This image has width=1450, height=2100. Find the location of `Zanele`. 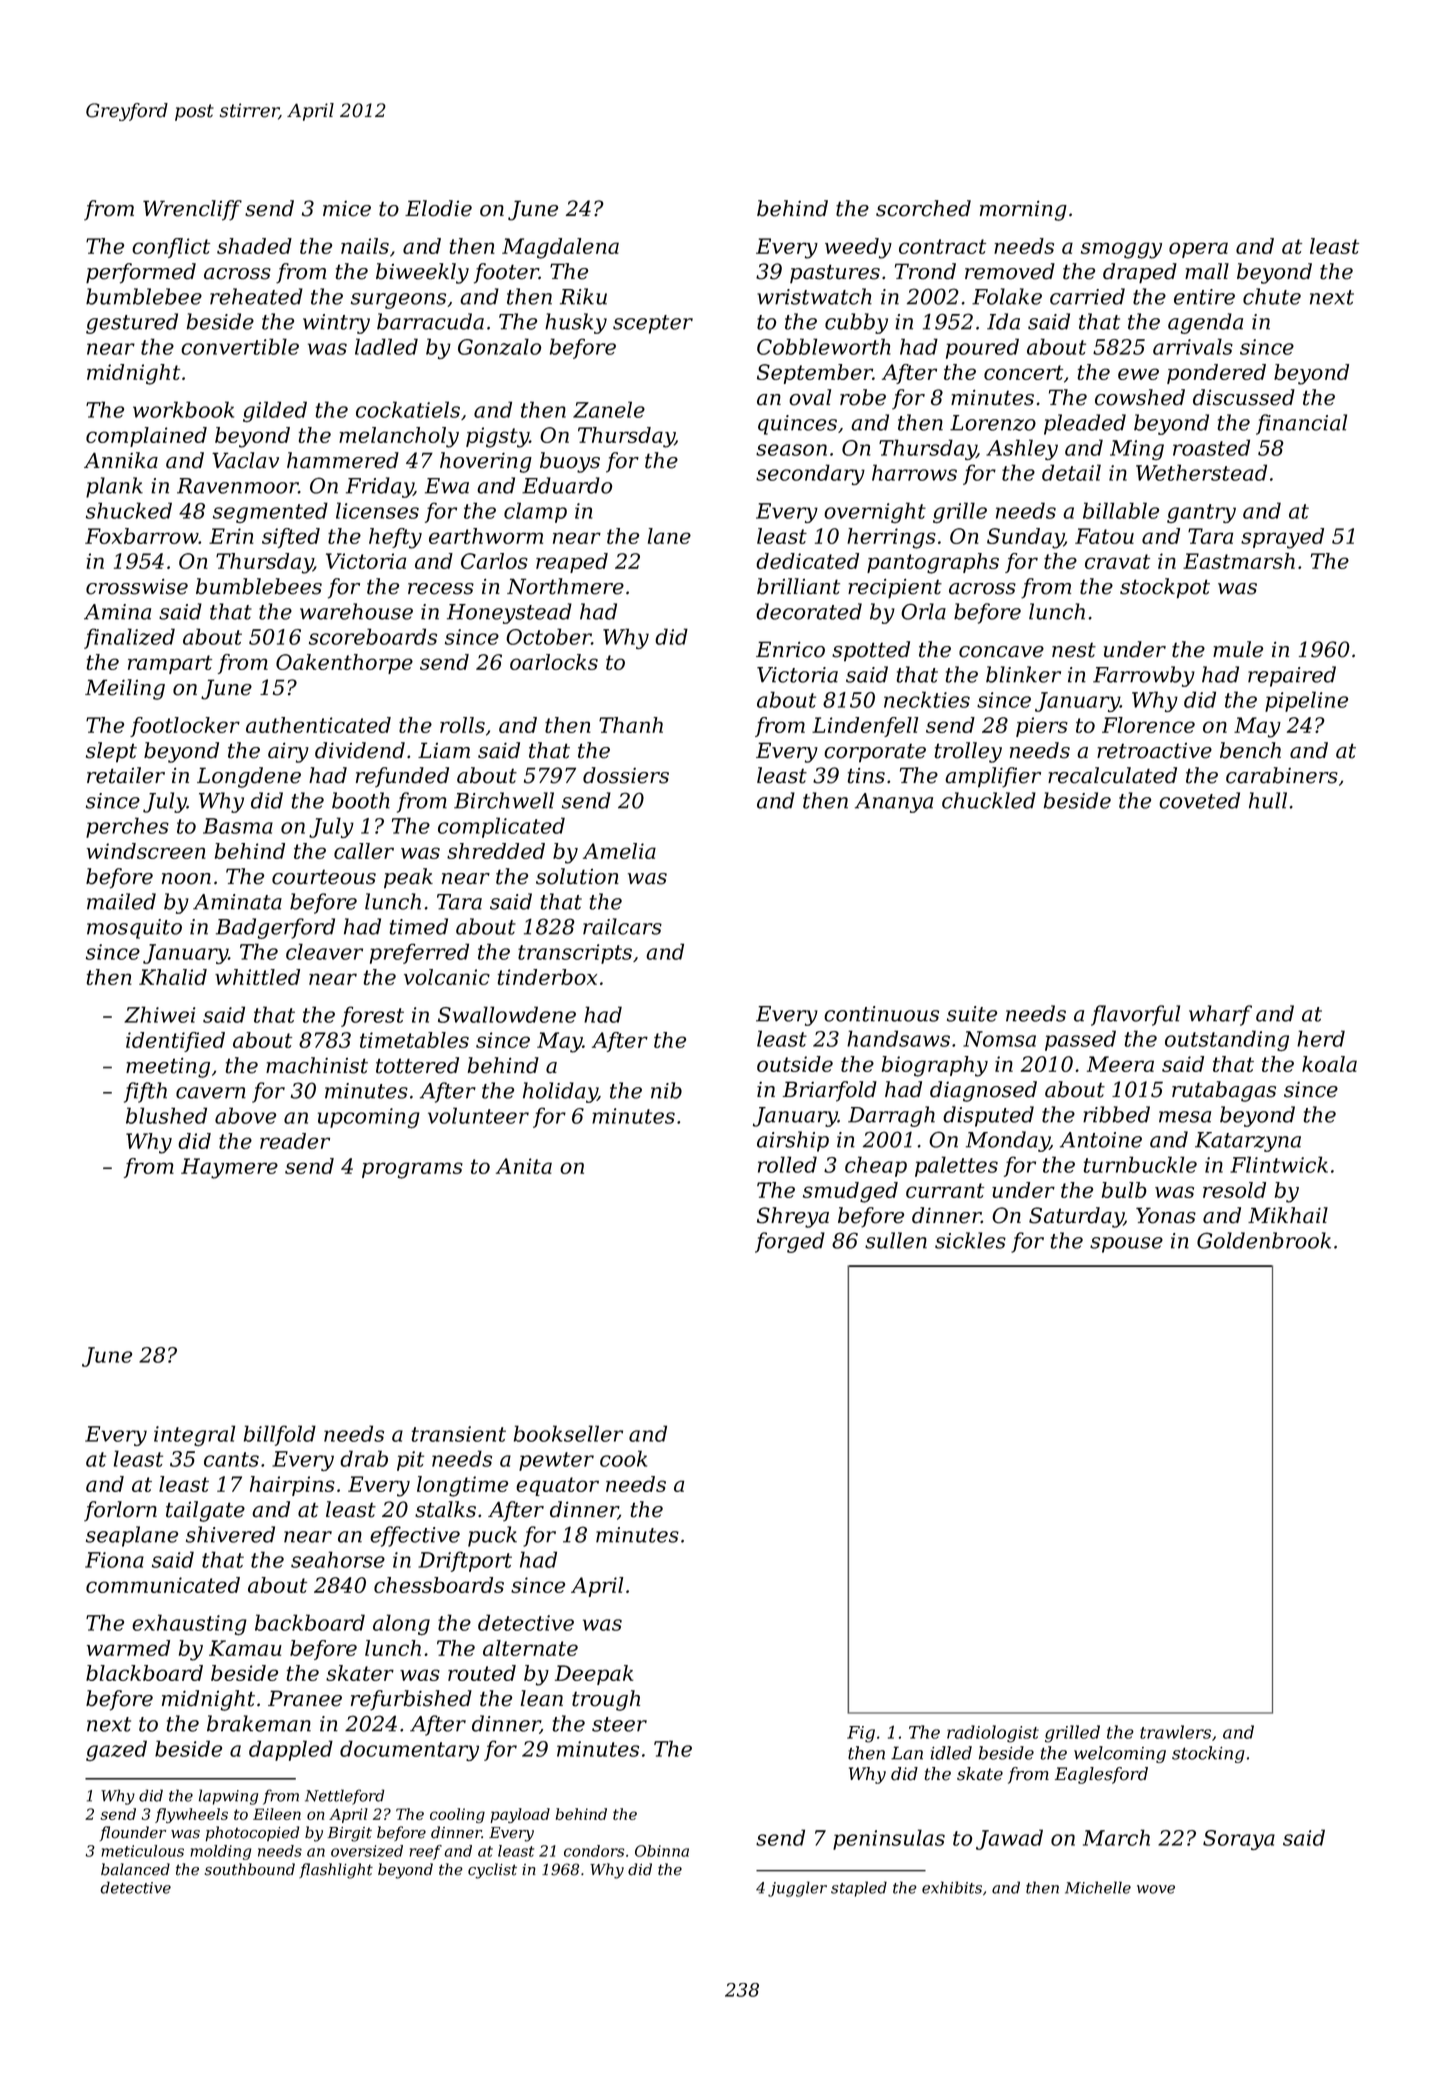

Zanele is located at coordinates (609, 409).
